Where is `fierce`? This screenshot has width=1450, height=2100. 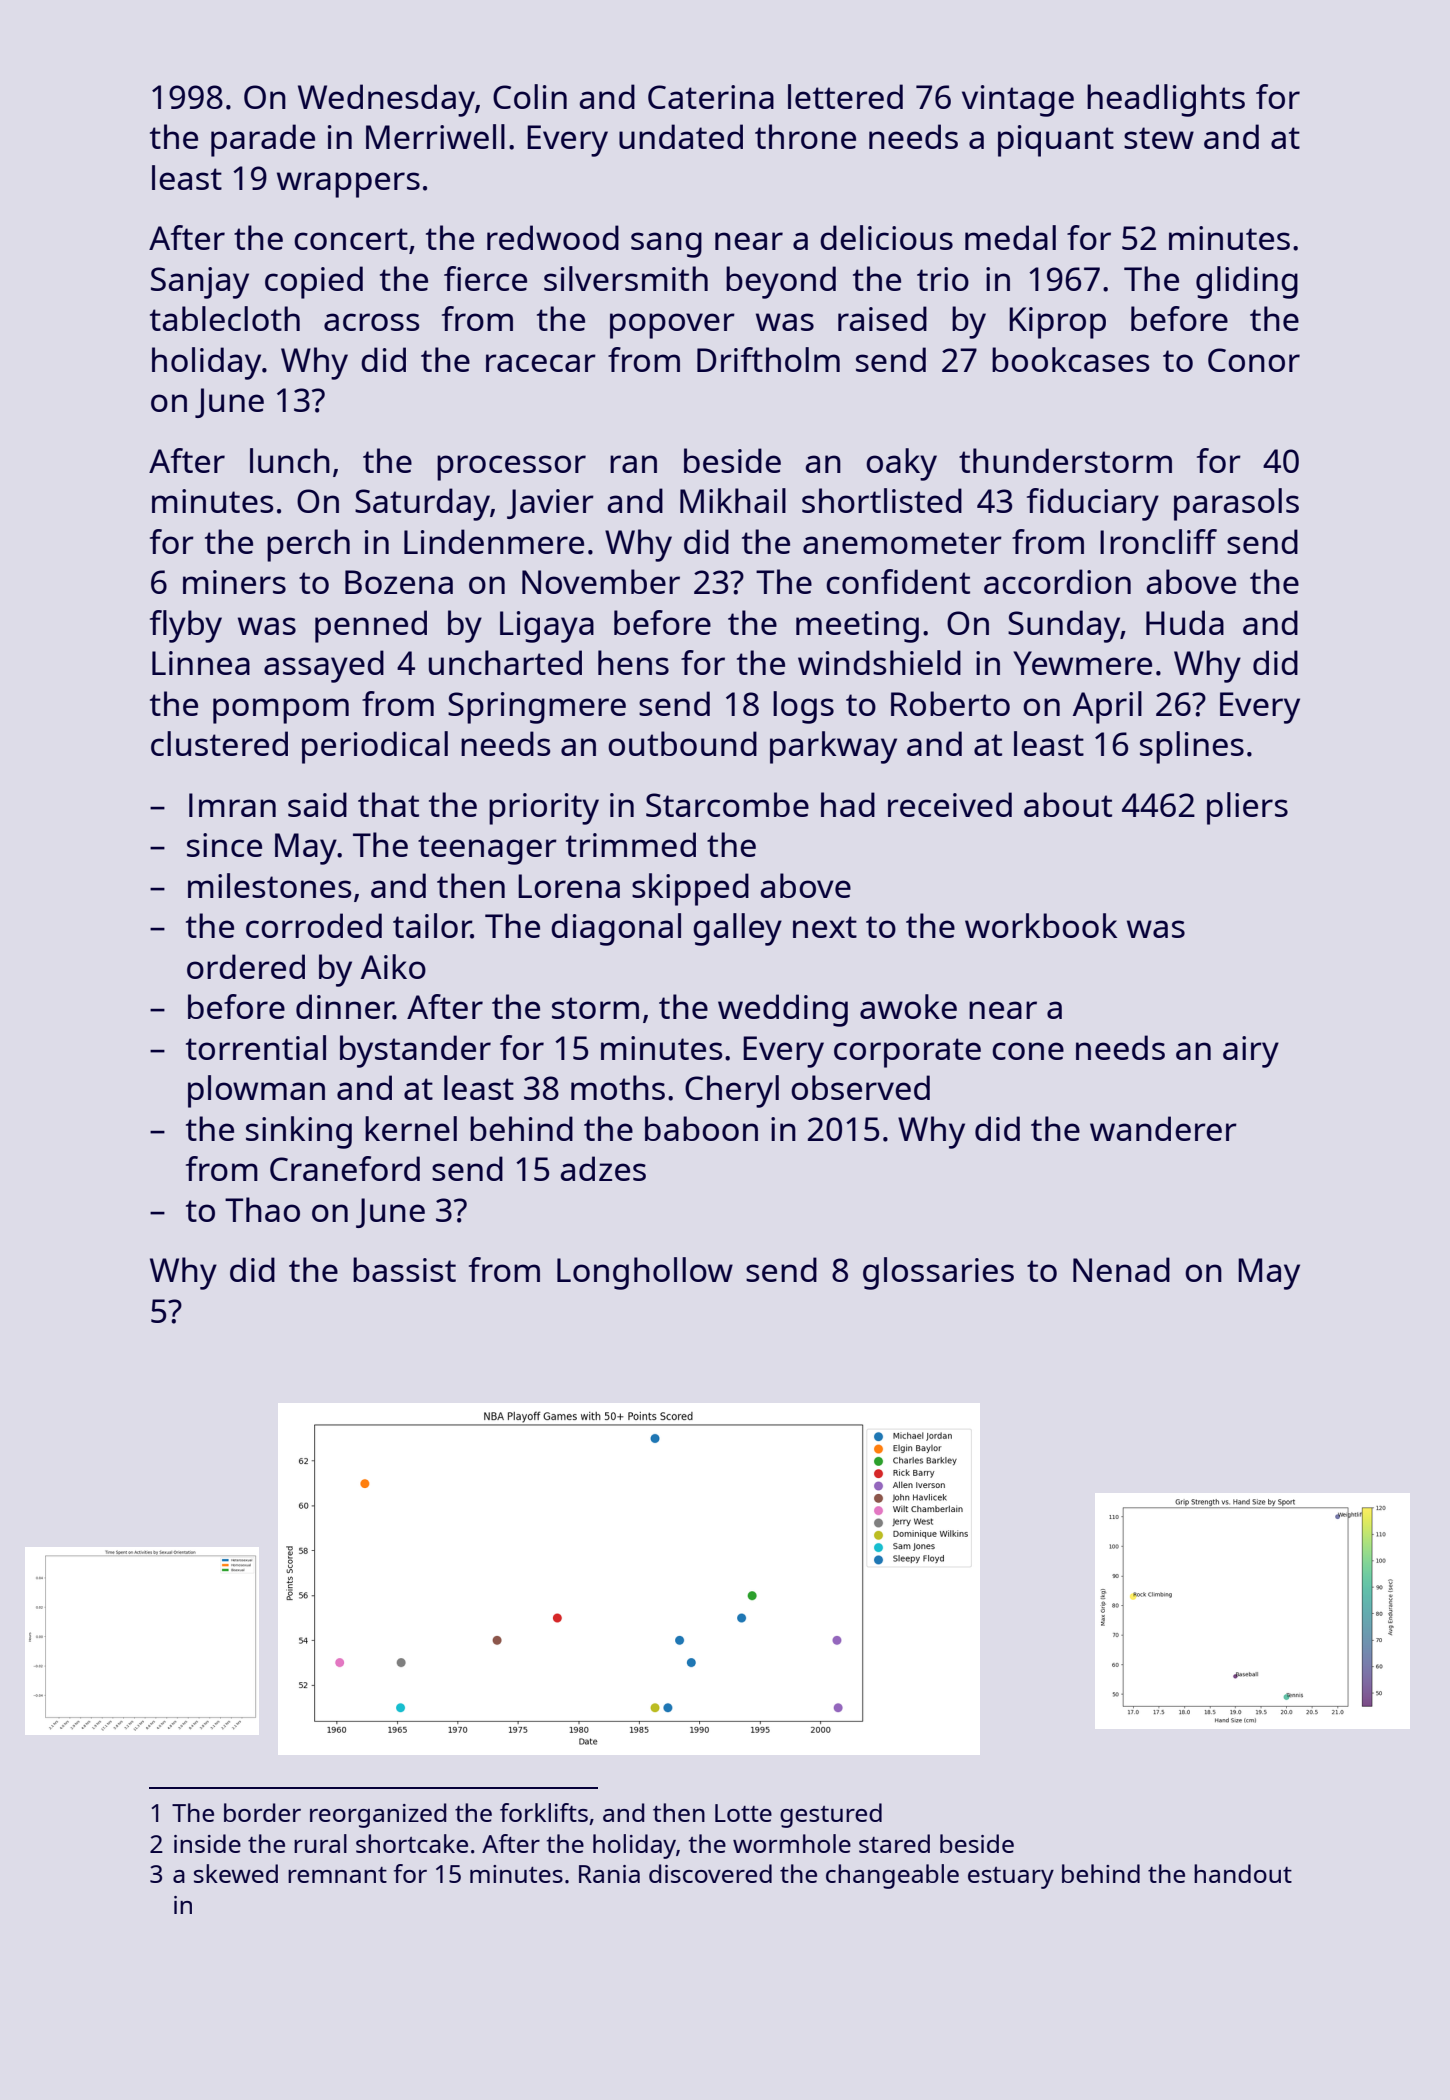 fierce is located at coordinates (485, 278).
